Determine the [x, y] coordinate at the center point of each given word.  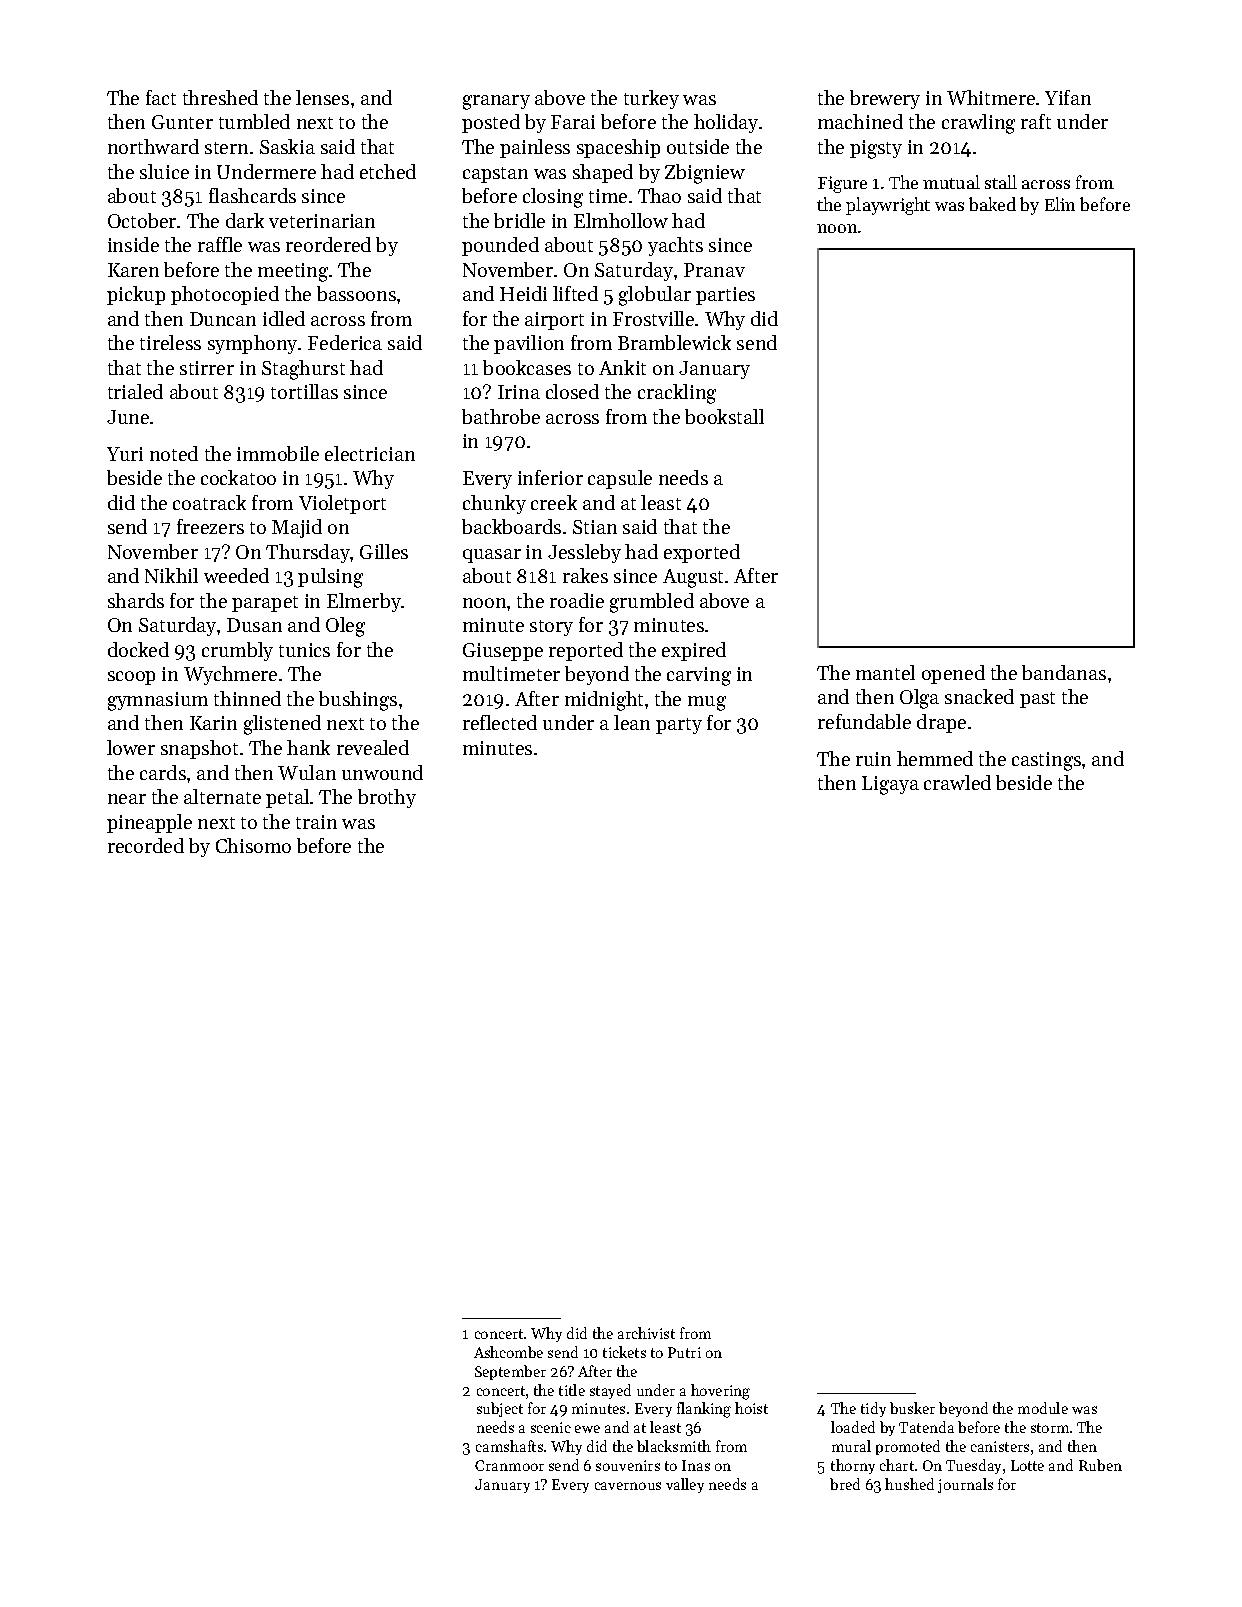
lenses [322, 97]
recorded [146, 845]
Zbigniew [705, 174]
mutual [951, 182]
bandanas [1064, 672]
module [1043, 1408]
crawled [957, 782]
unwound [382, 772]
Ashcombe [508, 1352]
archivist [646, 1333]
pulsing [330, 578]
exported [702, 553]
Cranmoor [509, 1465]
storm [1050, 1428]
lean [632, 722]
